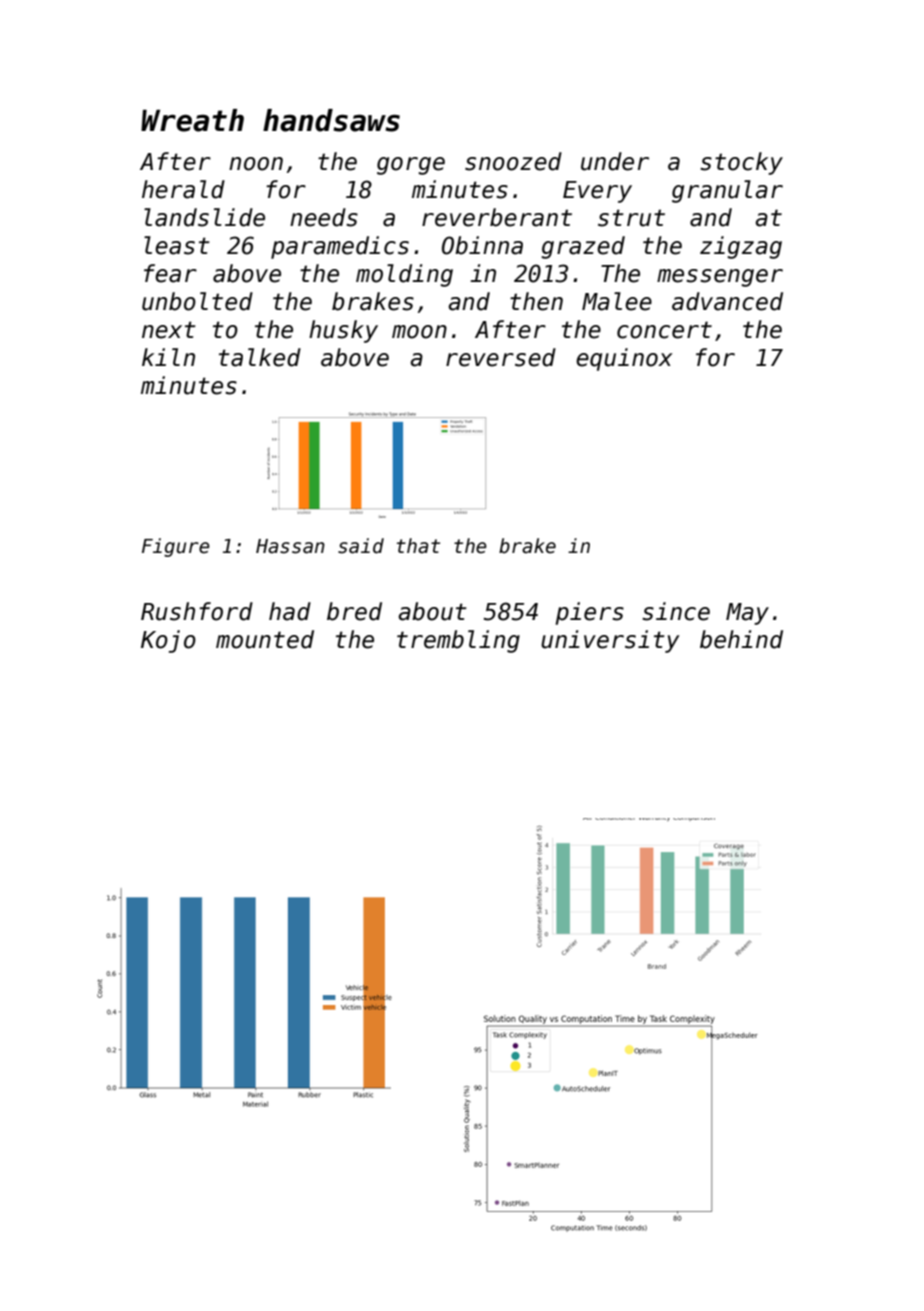 Image resolution: width=924 pixels, height=1311 pixels. Describe the element at coordinates (331, 120) in the screenshot. I see `handsaws` at that location.
